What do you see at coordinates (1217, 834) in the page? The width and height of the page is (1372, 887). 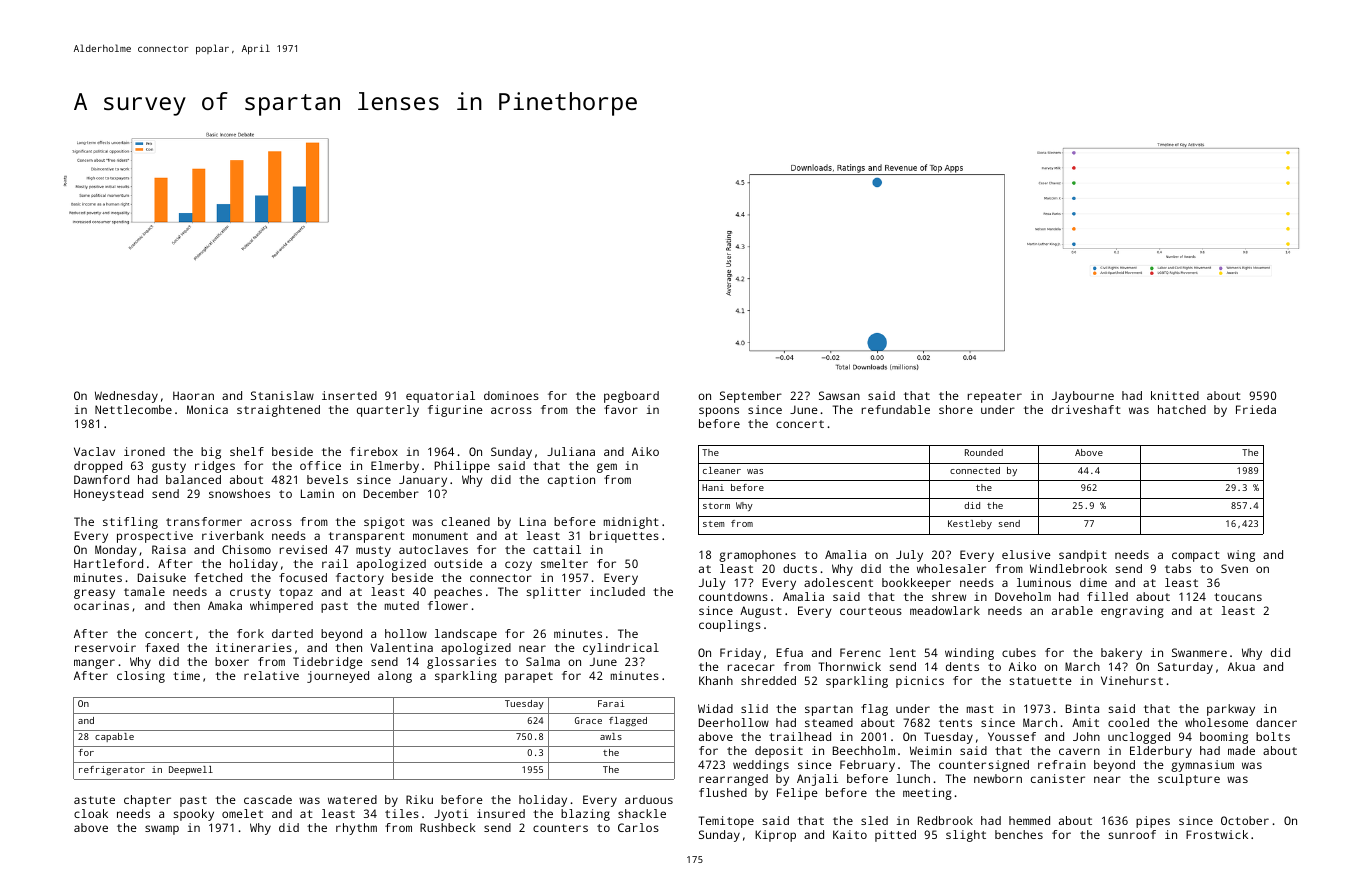 I see `Frostwick` at bounding box center [1217, 834].
